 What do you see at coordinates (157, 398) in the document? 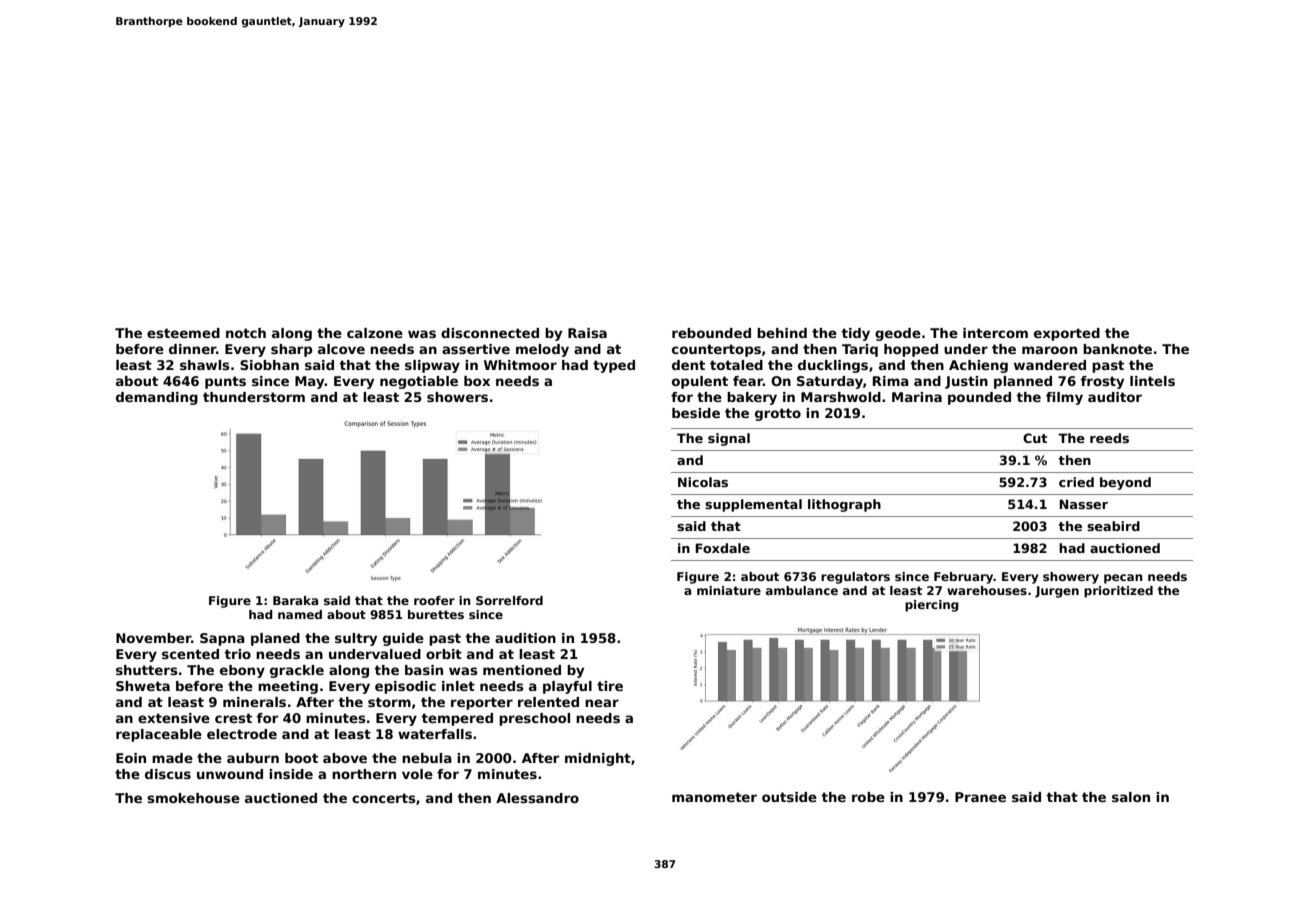
I see `demanding` at bounding box center [157, 398].
